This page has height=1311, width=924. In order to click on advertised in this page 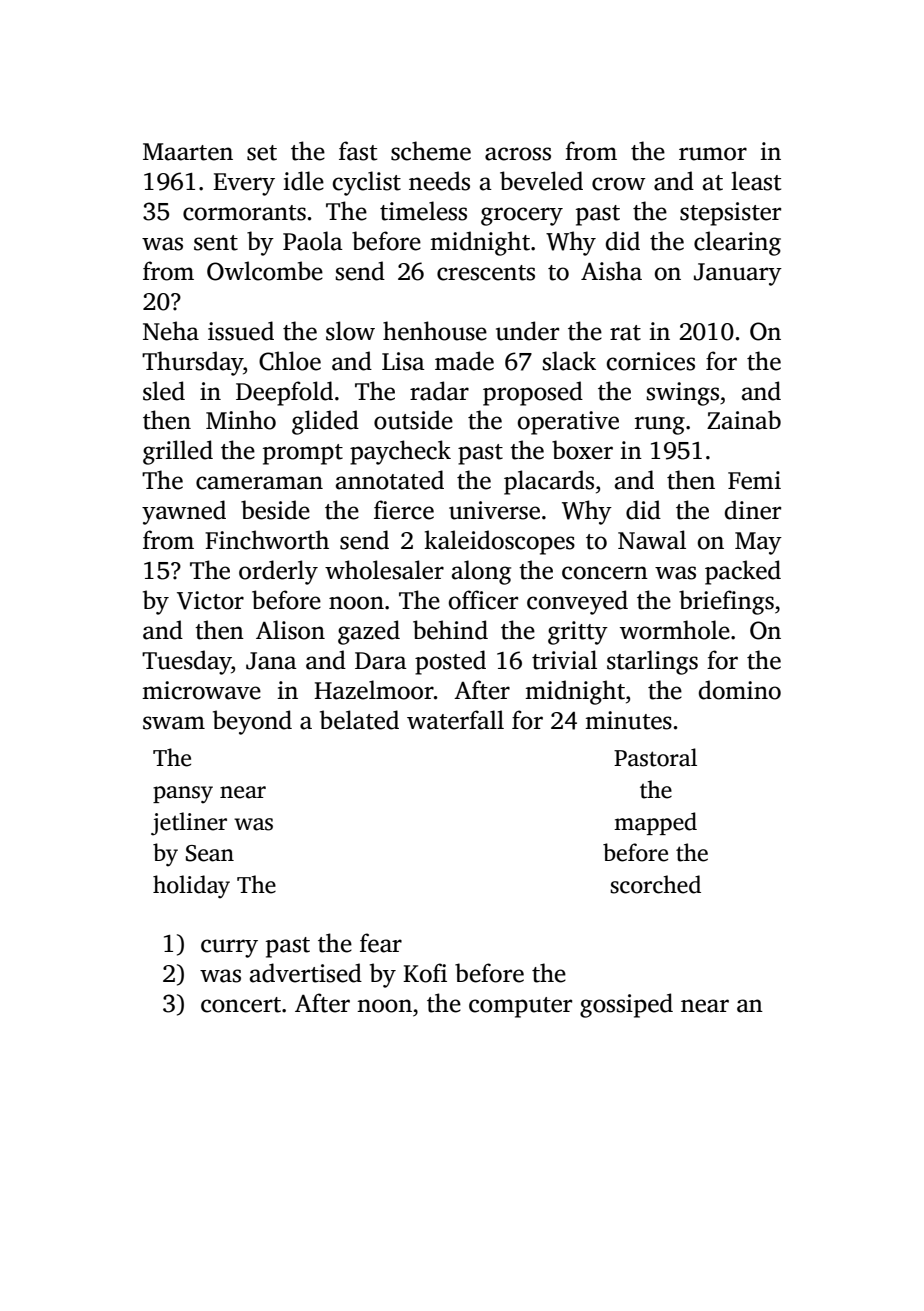, I will do `click(306, 973)`.
